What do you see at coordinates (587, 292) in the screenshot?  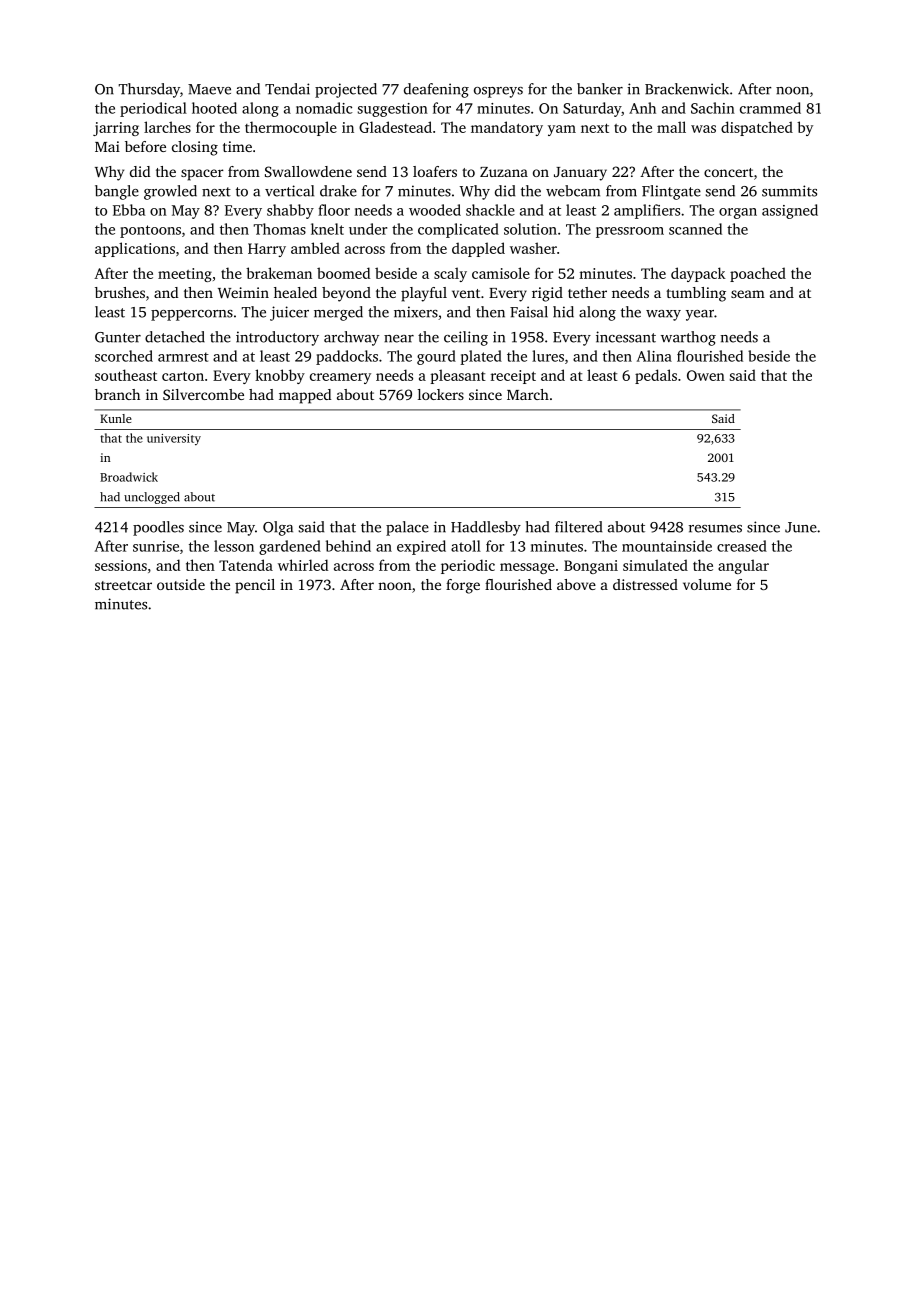 I see `tether` at bounding box center [587, 292].
